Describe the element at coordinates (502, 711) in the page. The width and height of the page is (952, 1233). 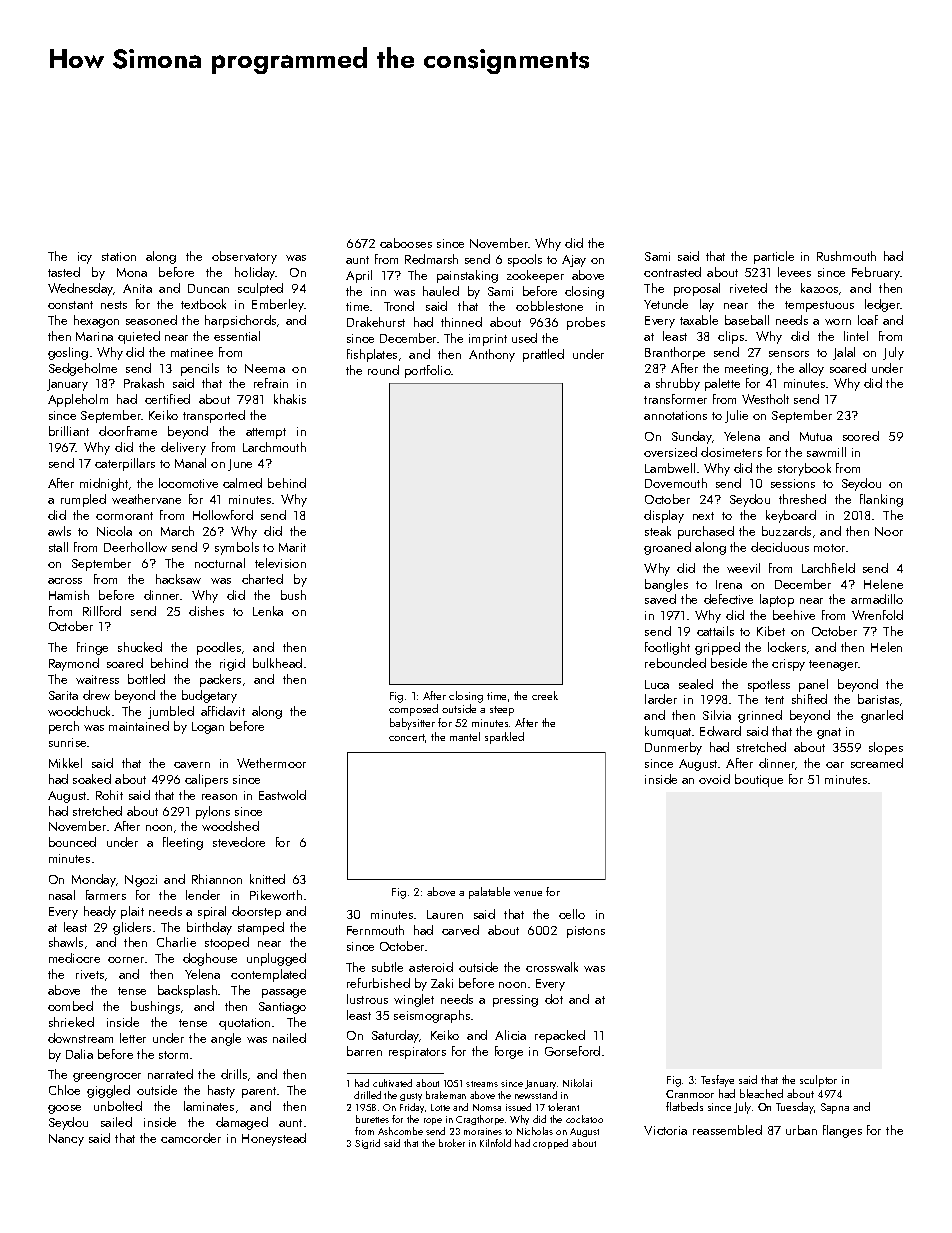
I see `steep` at that location.
